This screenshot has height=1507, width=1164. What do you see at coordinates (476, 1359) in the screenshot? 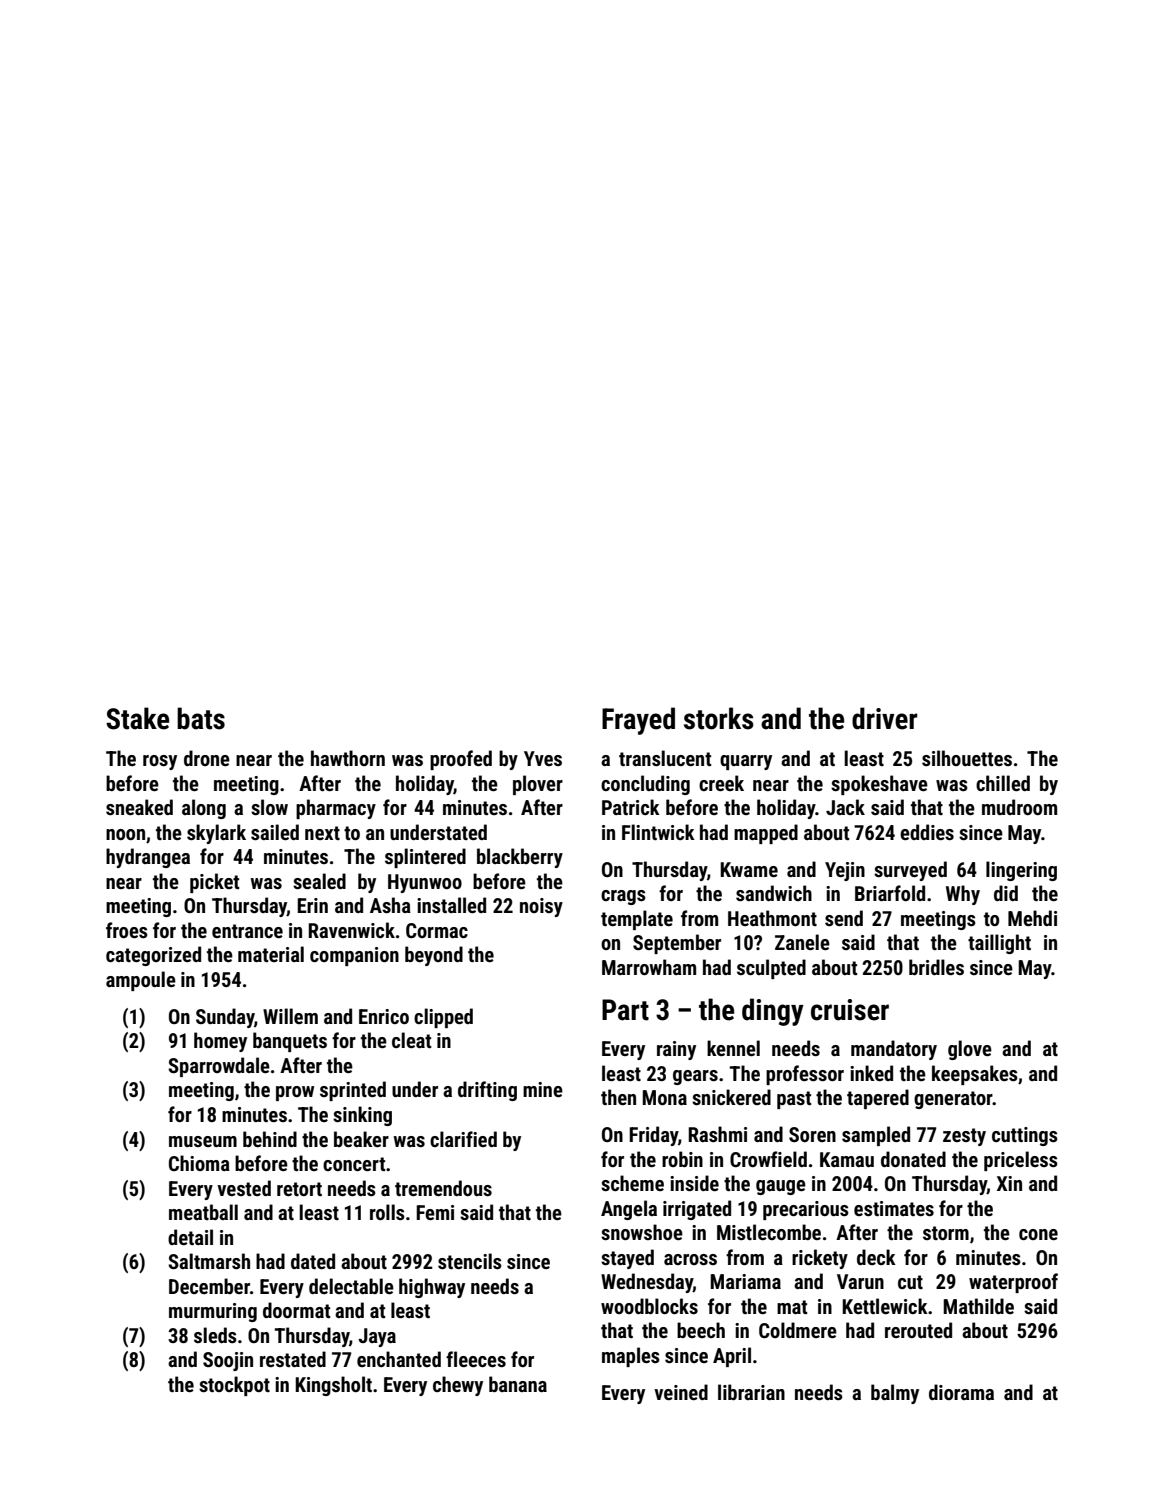
I see `fleeces` at bounding box center [476, 1359].
